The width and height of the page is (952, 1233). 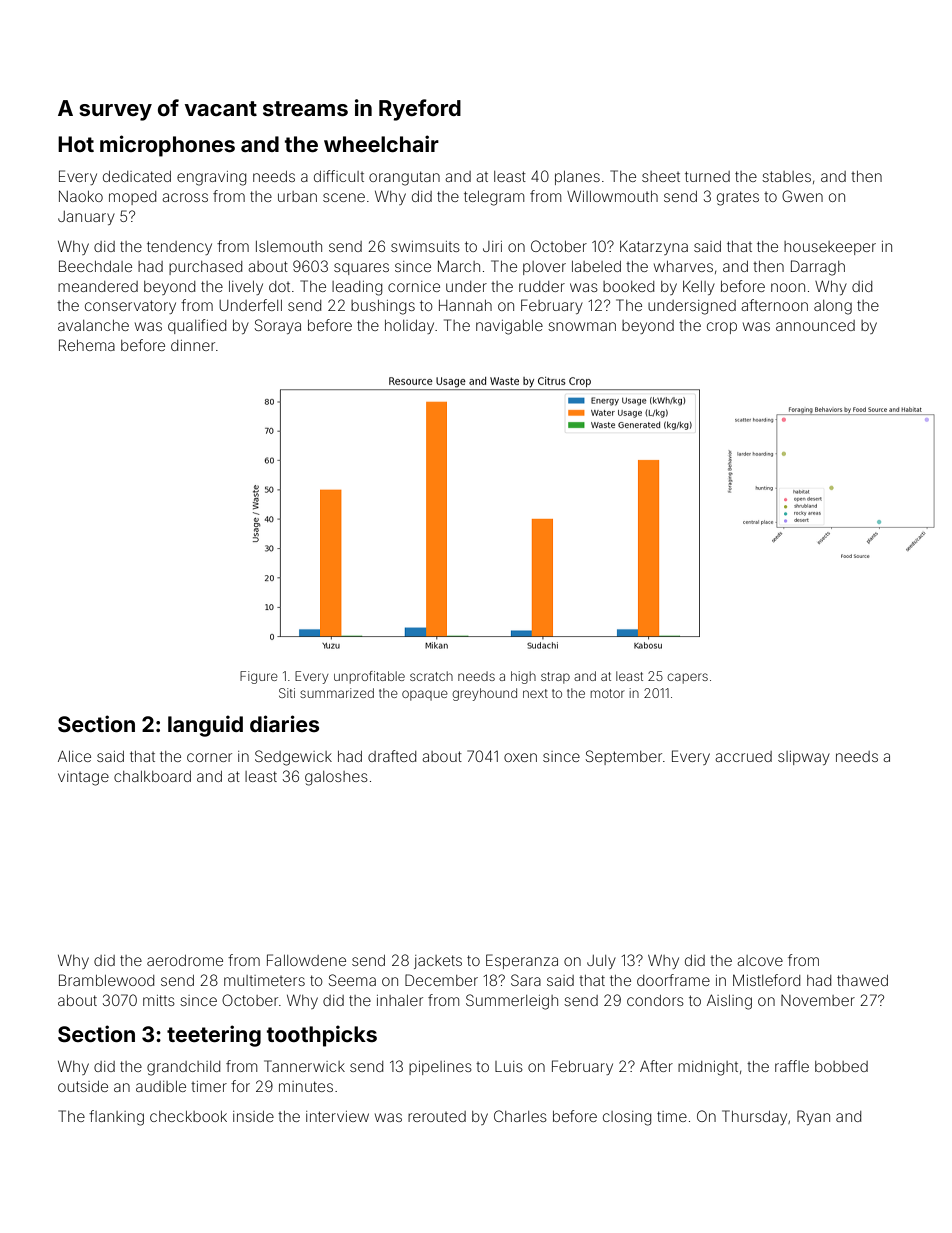 What do you see at coordinates (95, 266) in the page?
I see `Beechdale` at bounding box center [95, 266].
